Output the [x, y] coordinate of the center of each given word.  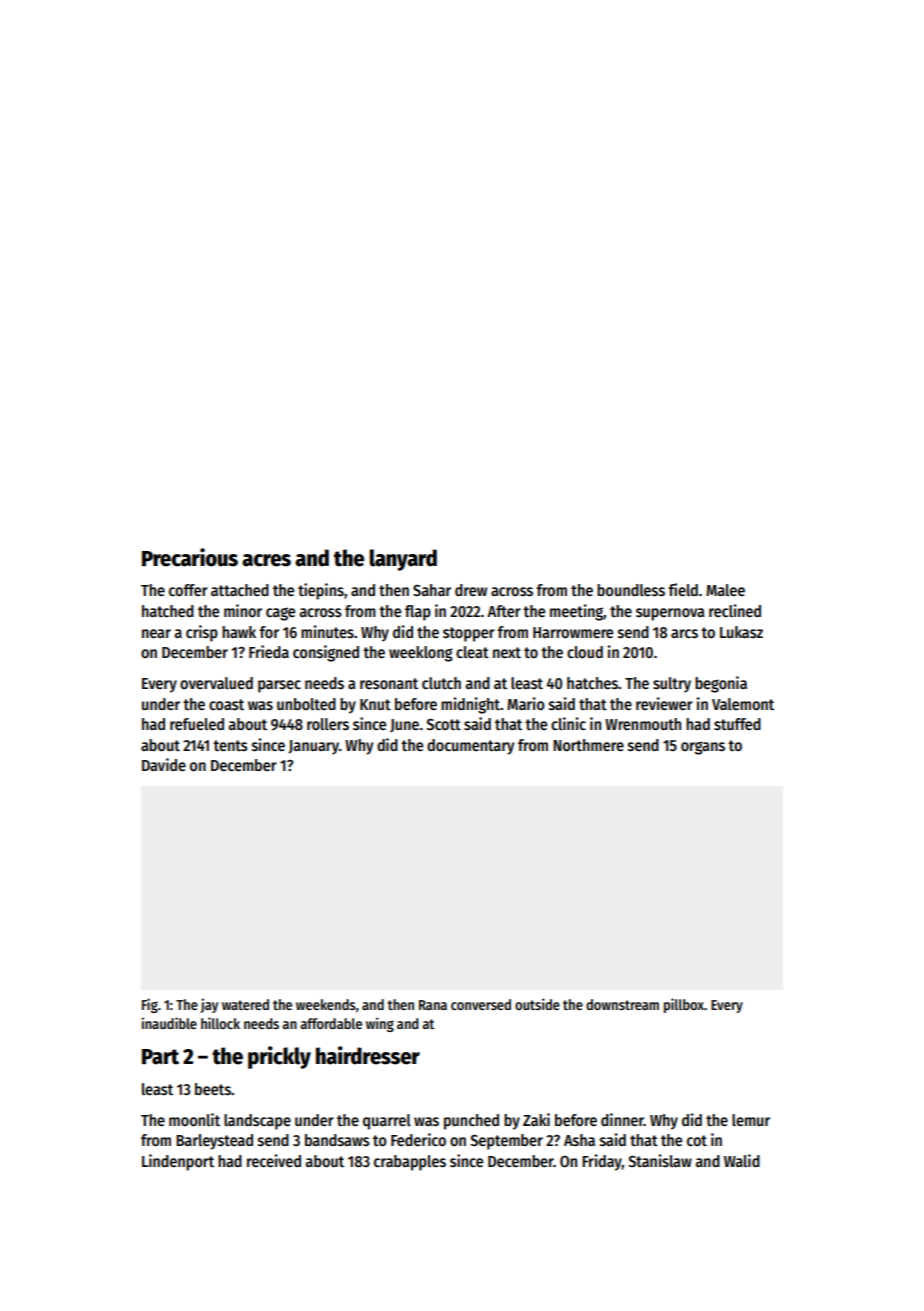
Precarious [190, 557]
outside [537, 1004]
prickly [279, 1057]
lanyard [403, 560]
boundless [631, 590]
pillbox [684, 1005]
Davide [164, 764]
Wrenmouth [643, 724]
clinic [568, 723]
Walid [742, 1160]
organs [703, 748]
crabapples [410, 1163]
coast [226, 705]
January [313, 747]
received [274, 1160]
